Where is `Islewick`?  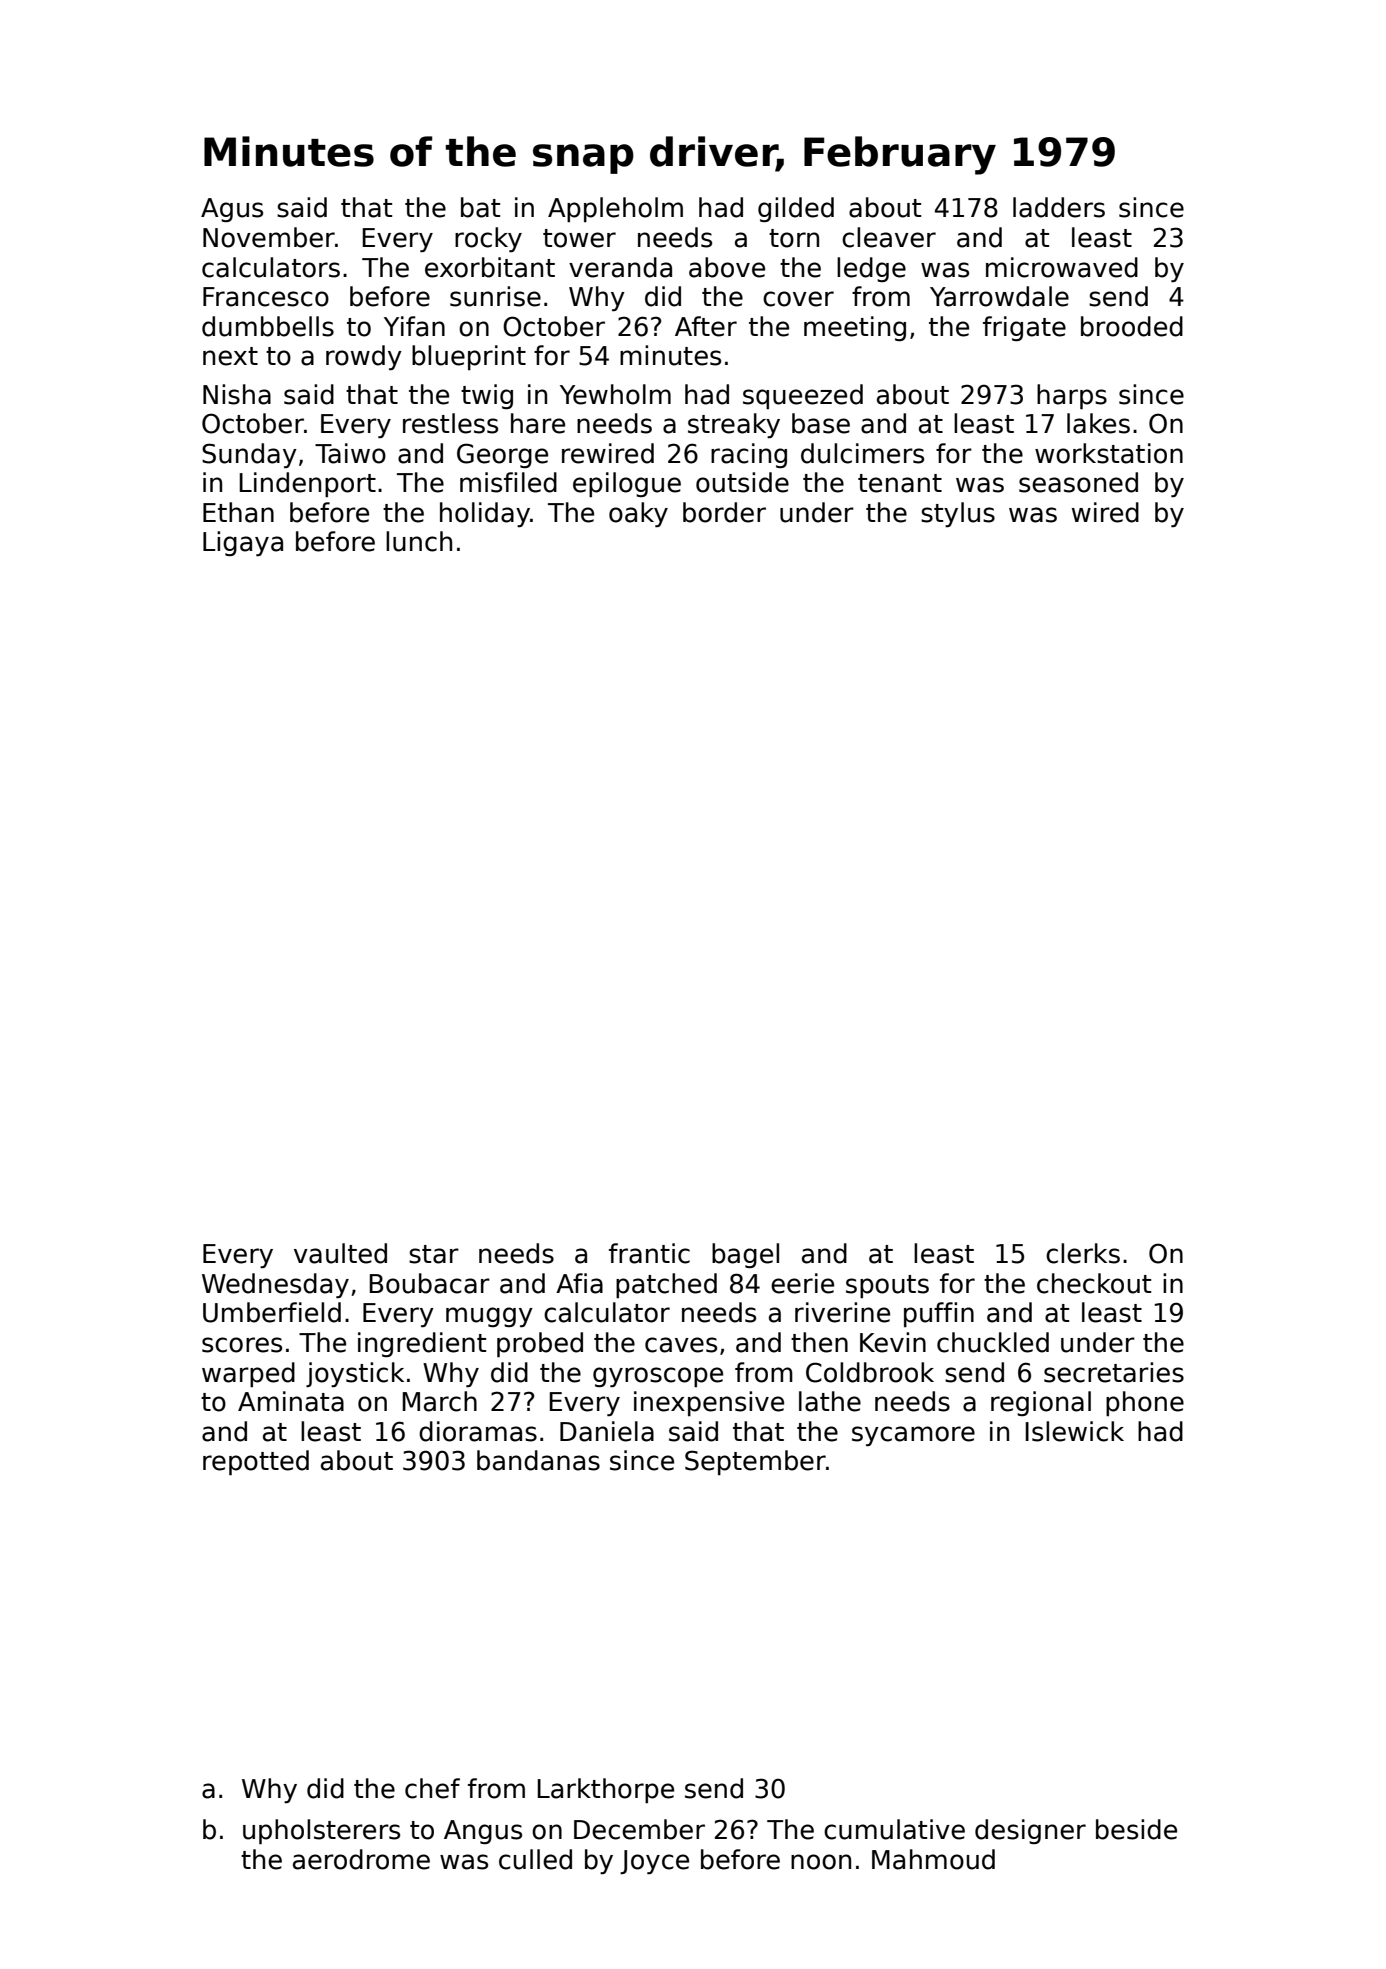
Islewick is located at coordinates (1074, 1431).
